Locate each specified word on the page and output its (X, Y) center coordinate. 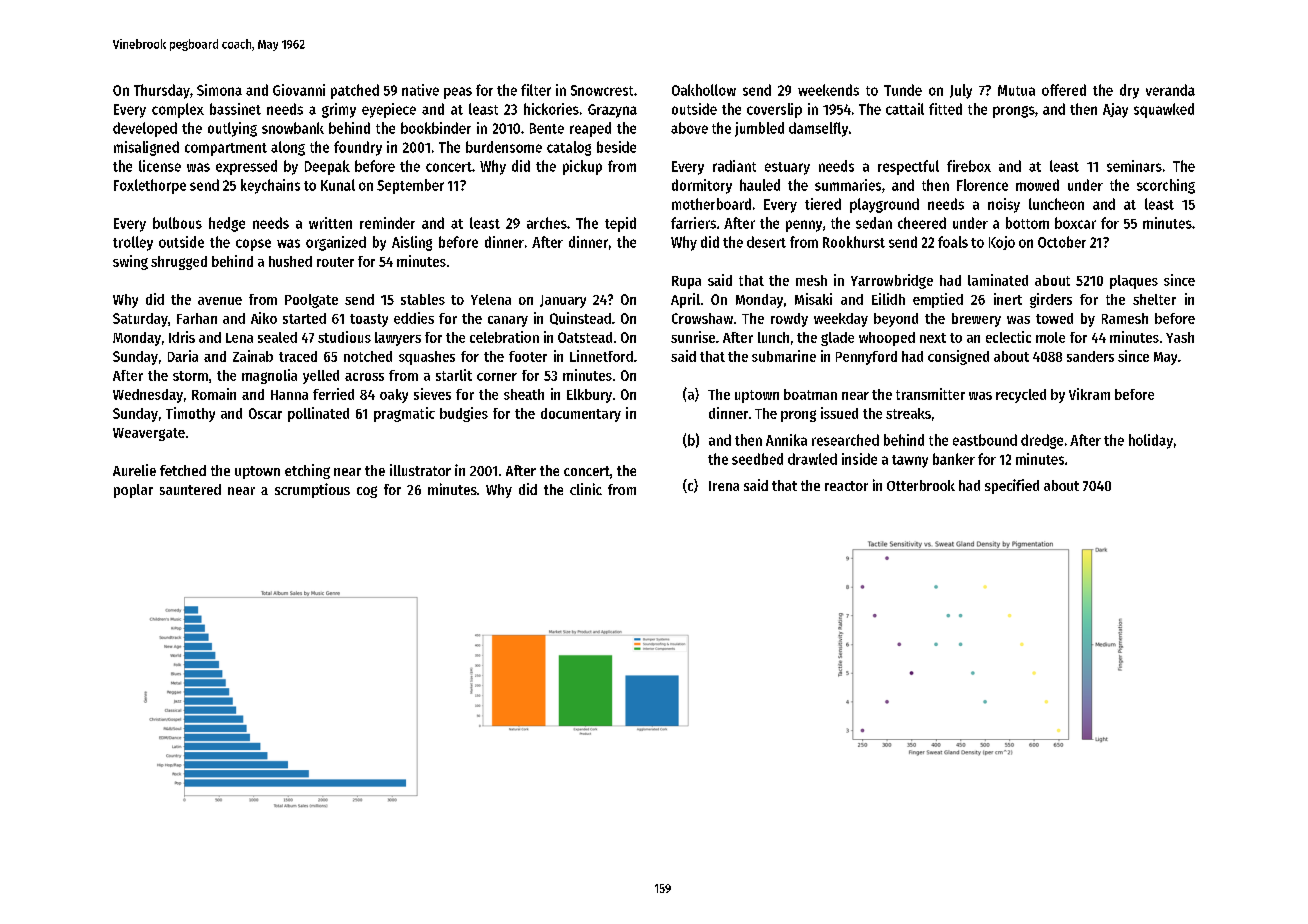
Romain (214, 394)
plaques (1134, 282)
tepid (620, 224)
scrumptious (312, 490)
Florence (982, 185)
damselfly (818, 129)
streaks (908, 413)
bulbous (177, 223)
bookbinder (436, 128)
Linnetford (601, 356)
